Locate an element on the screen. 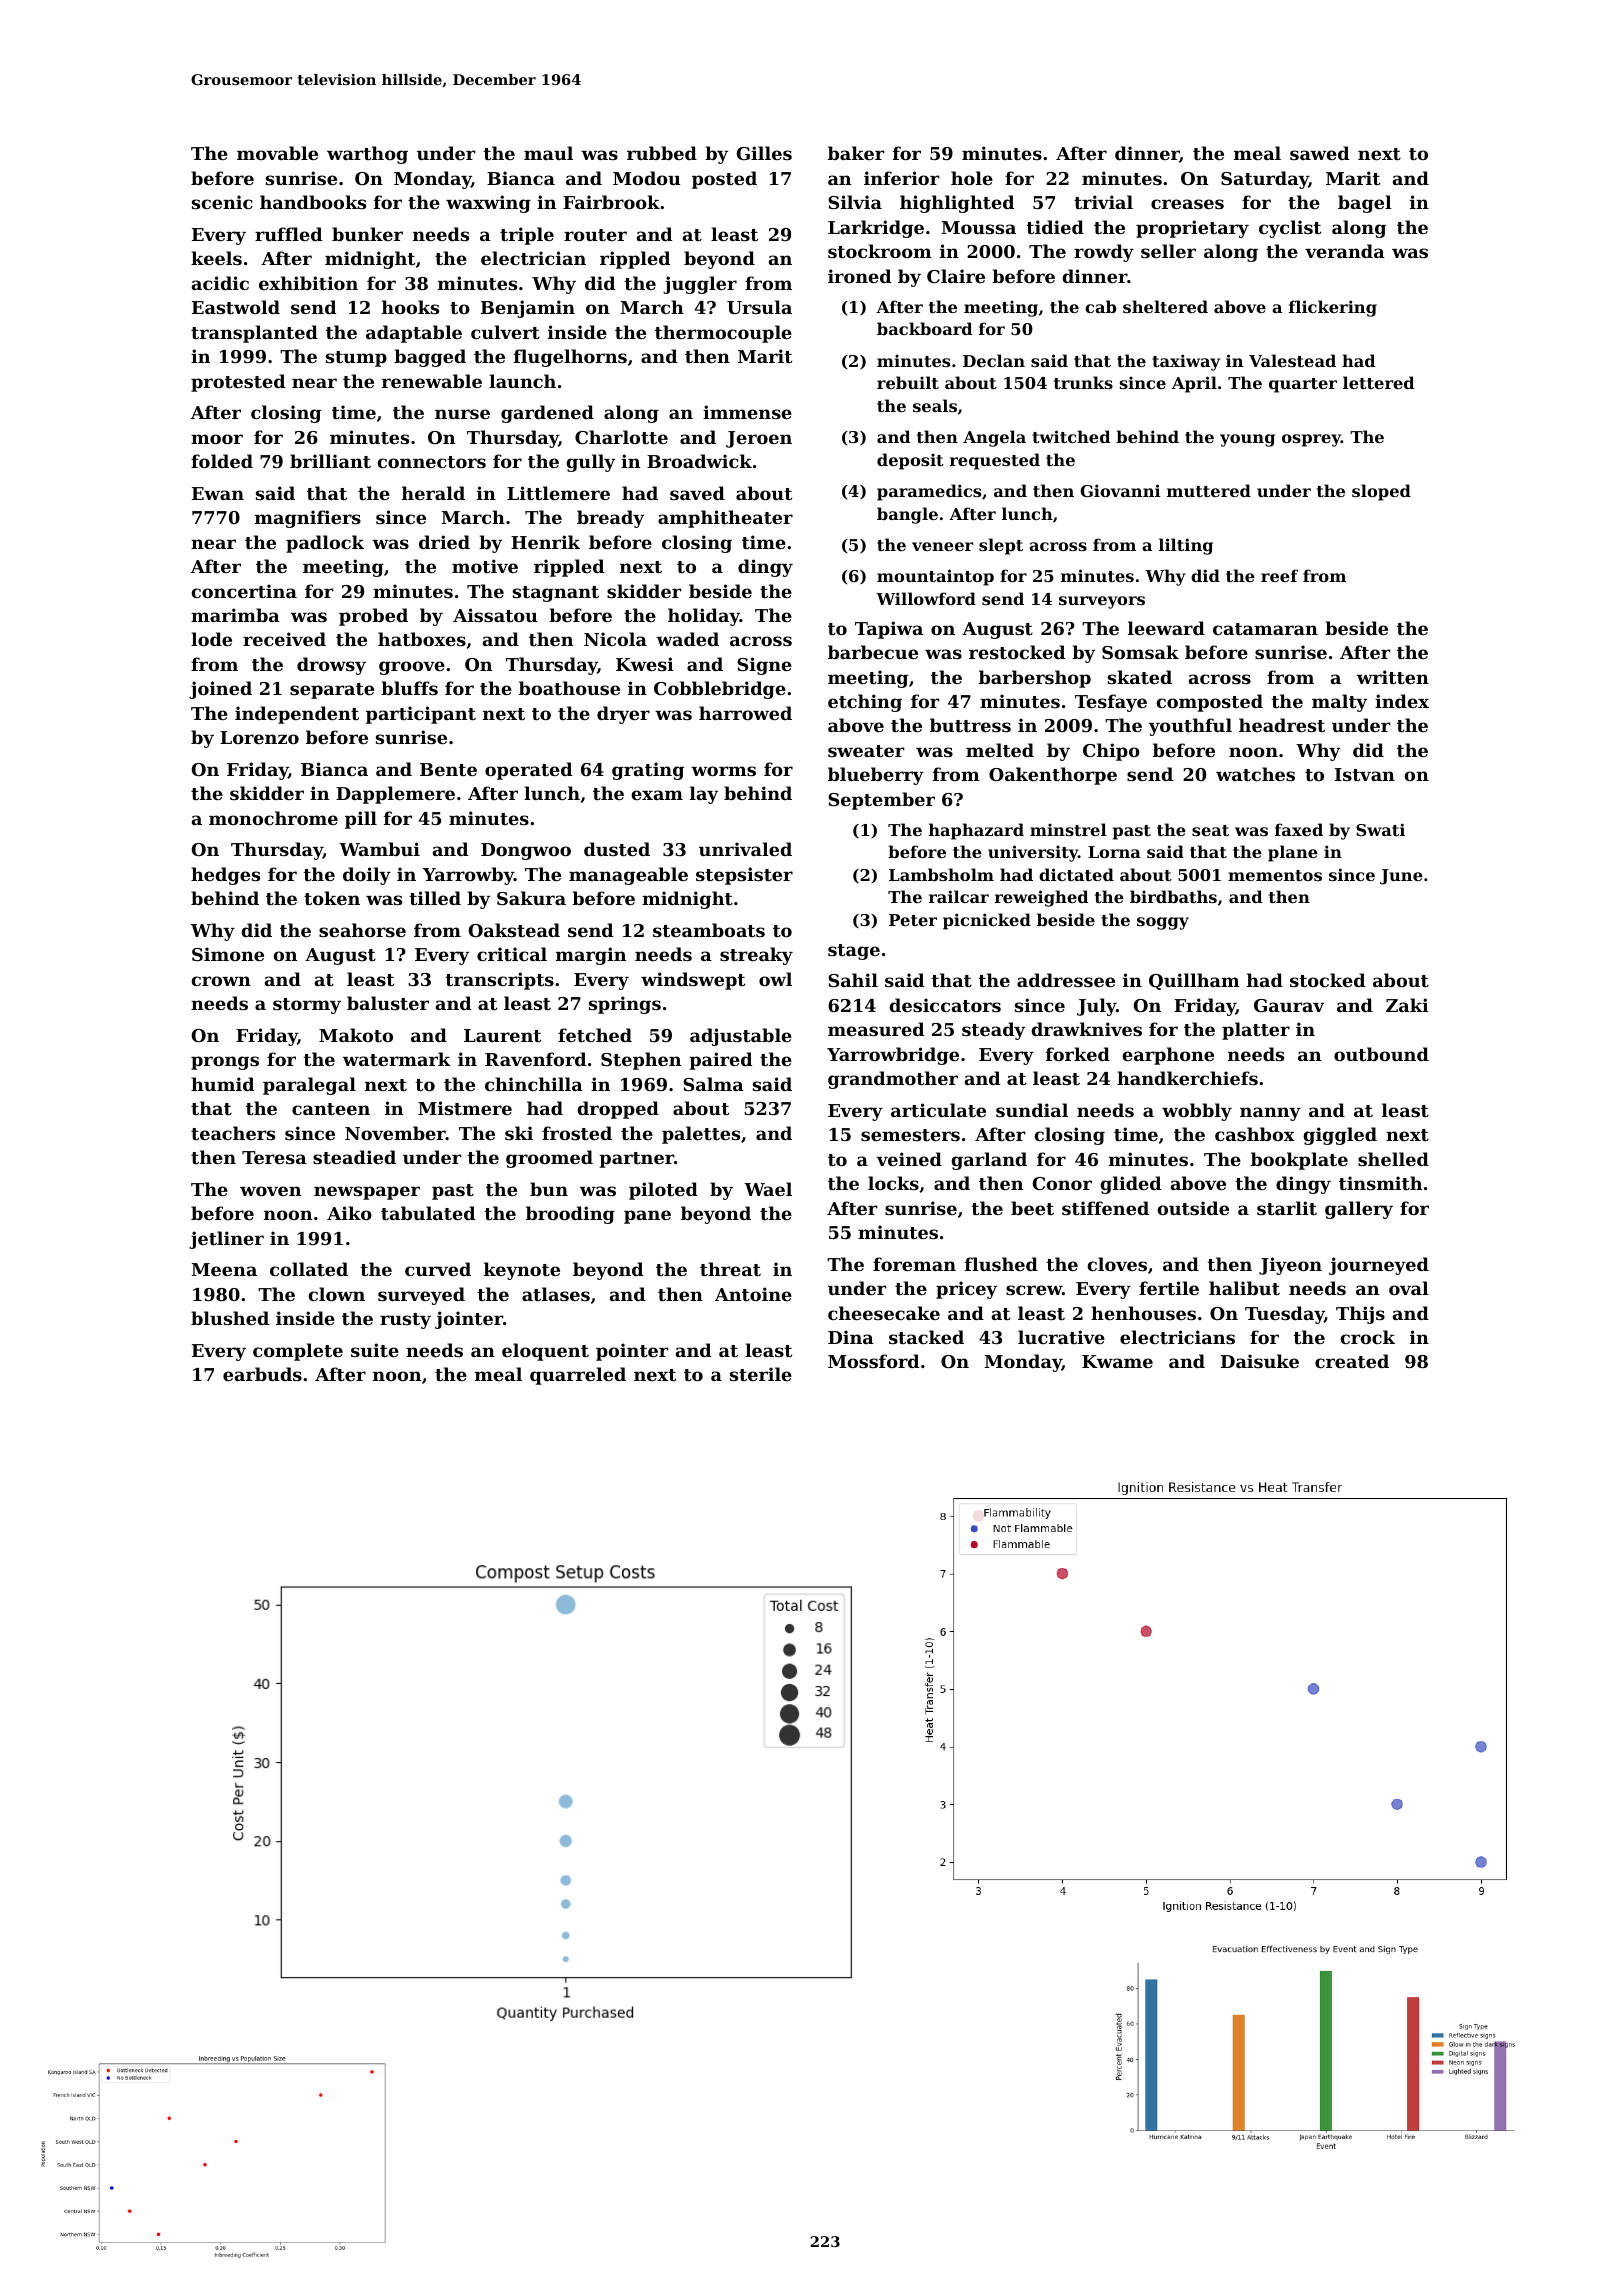 The image size is (1620, 2292). transplanted is located at coordinates (254, 334).
